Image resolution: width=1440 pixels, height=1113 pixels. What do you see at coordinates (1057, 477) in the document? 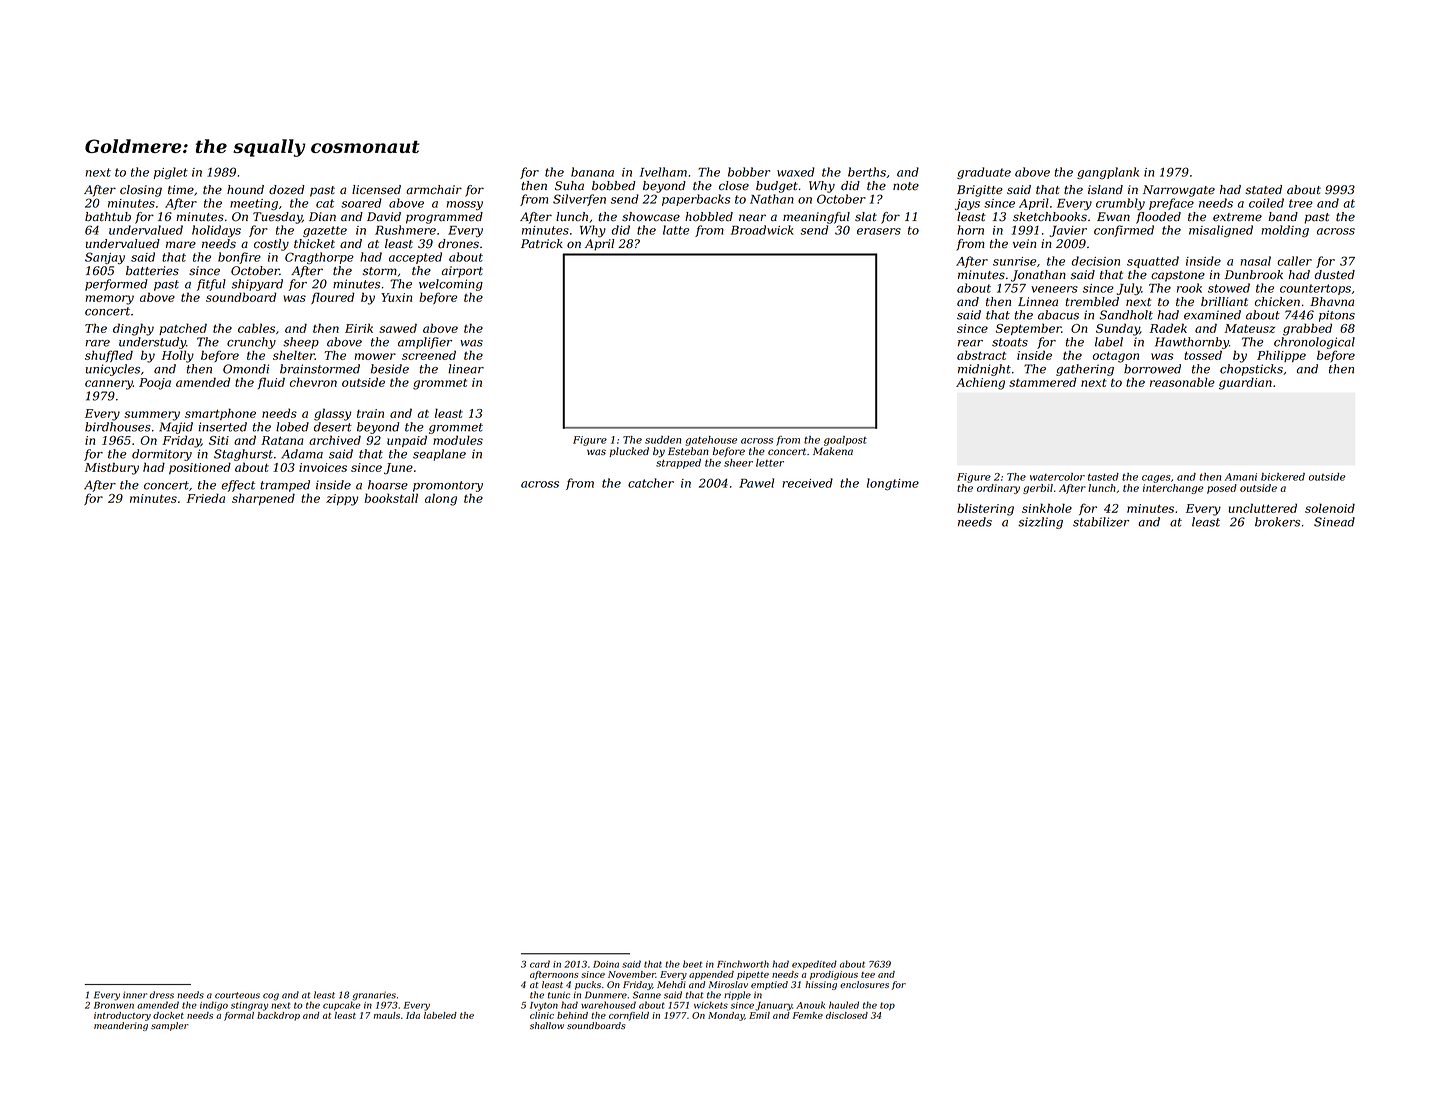
I see `watercolor` at bounding box center [1057, 477].
